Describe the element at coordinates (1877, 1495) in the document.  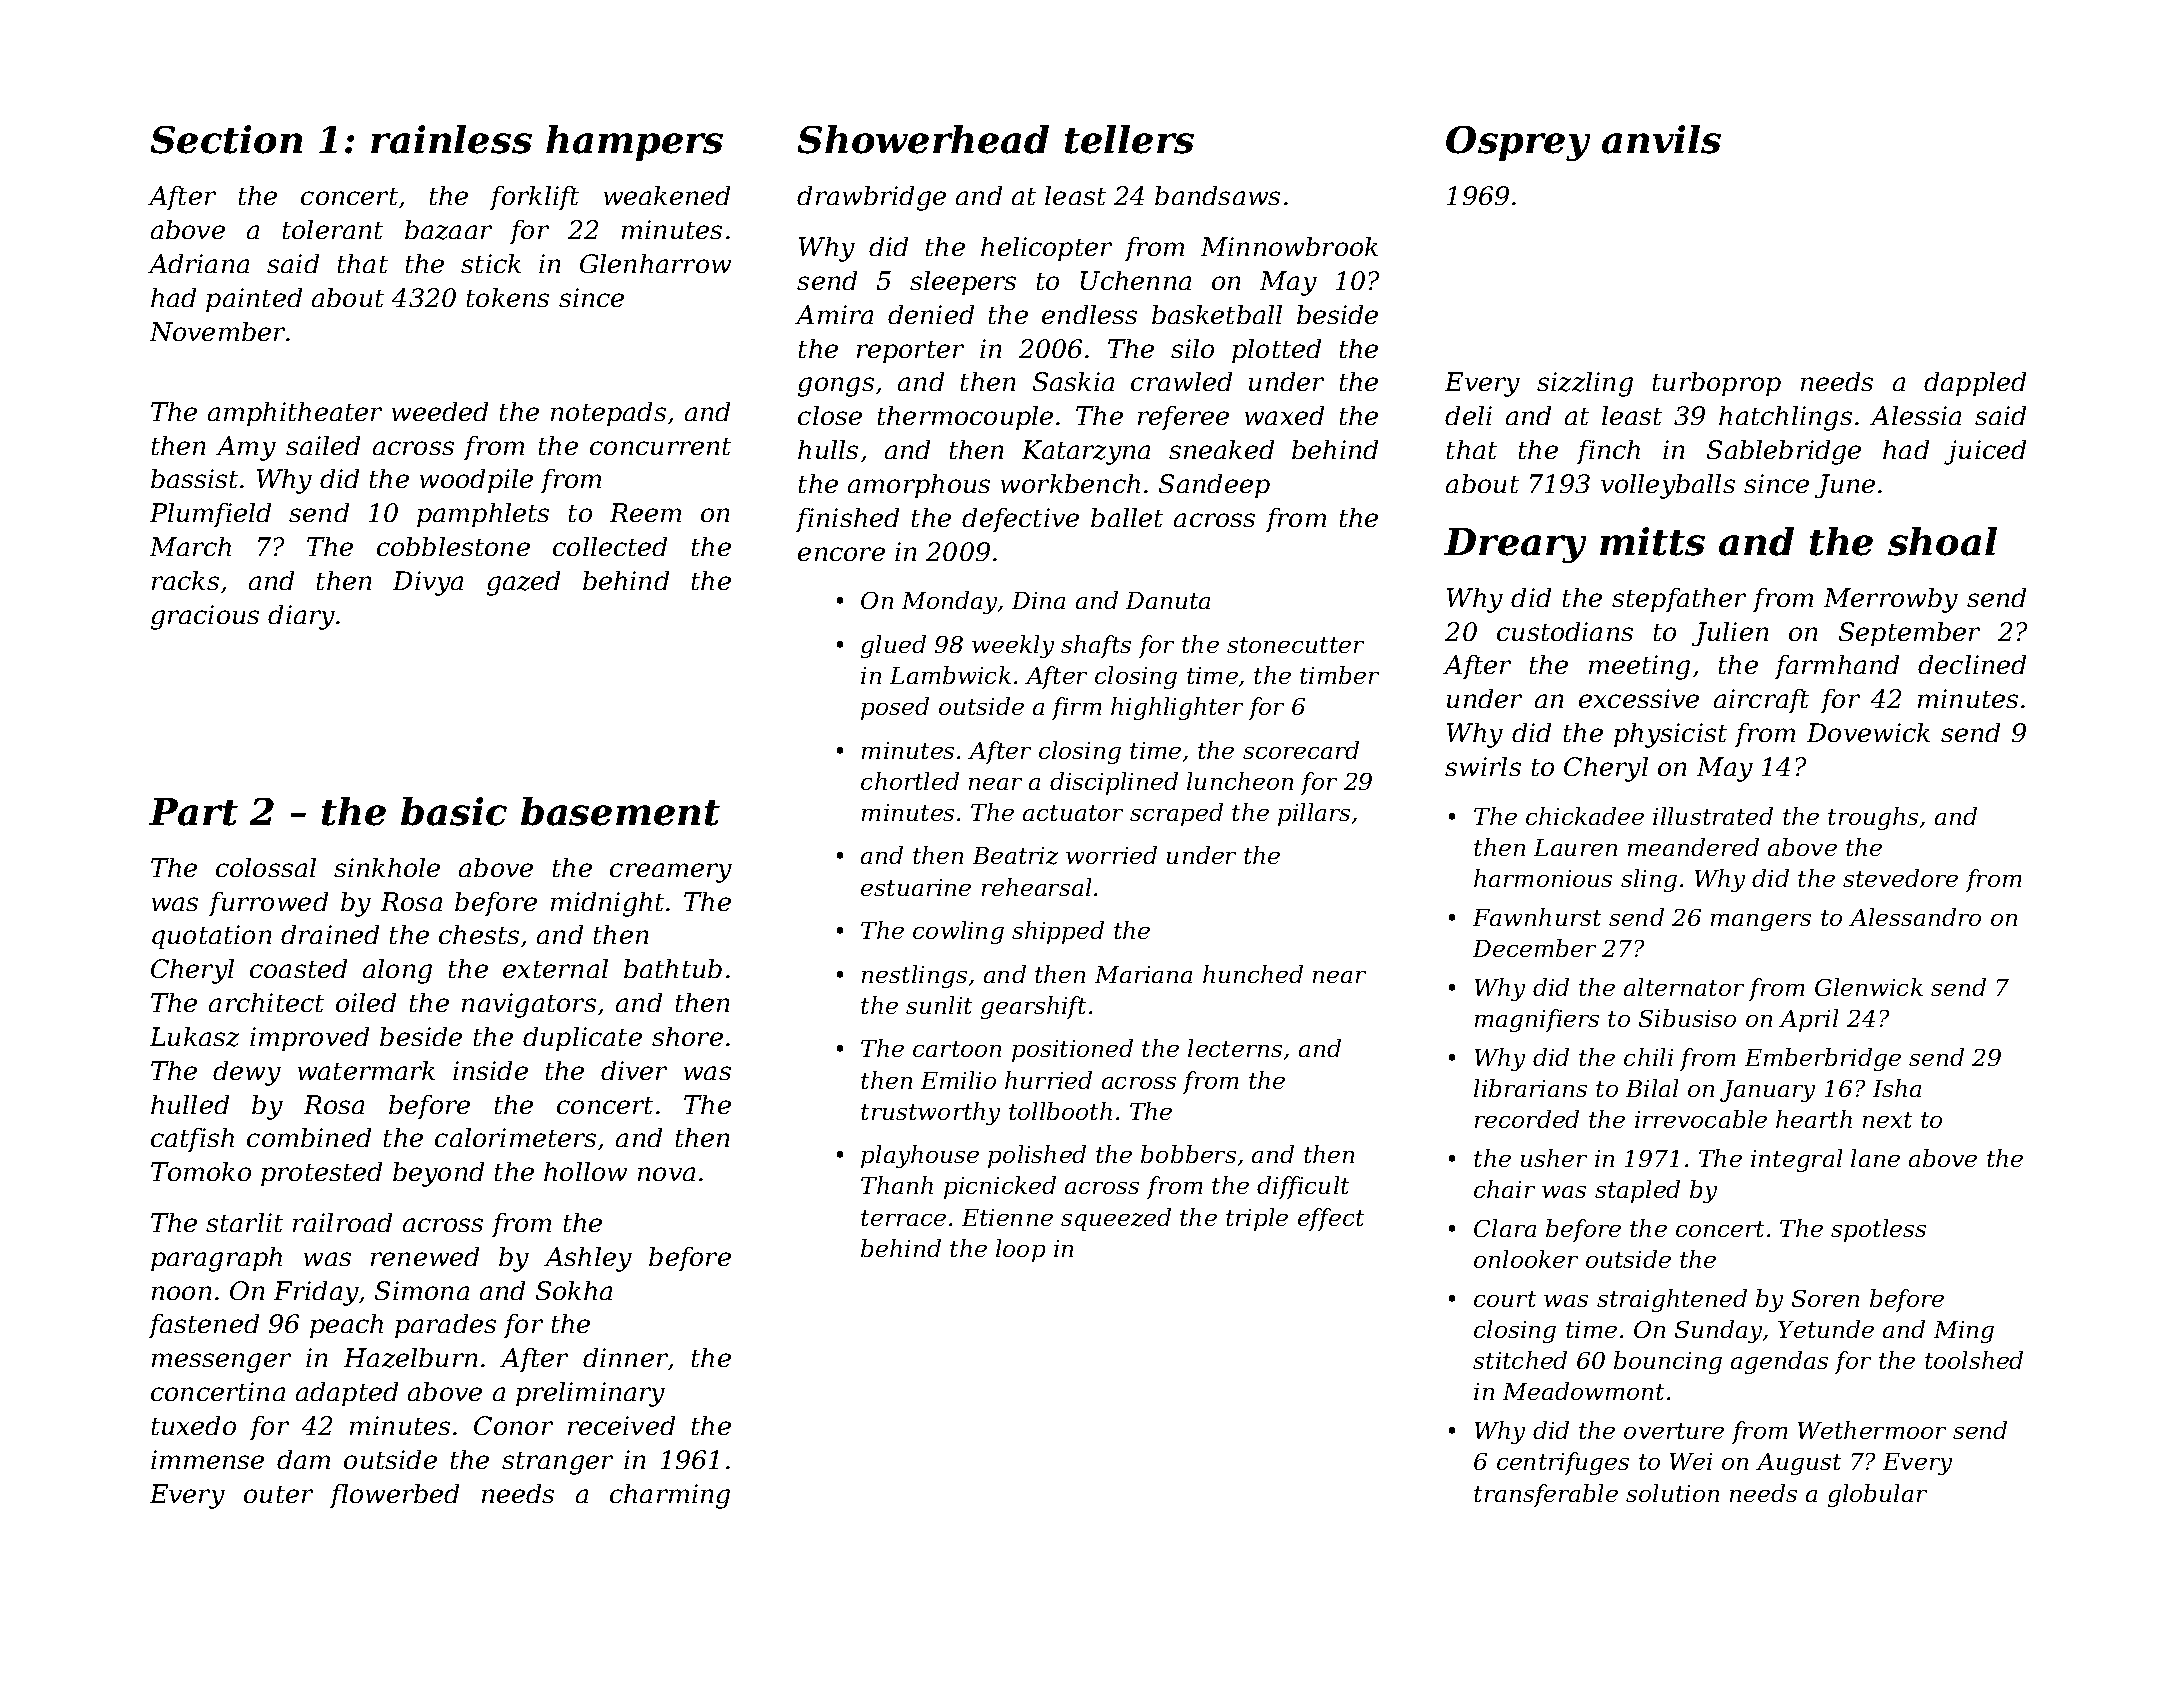
I see `globular` at that location.
